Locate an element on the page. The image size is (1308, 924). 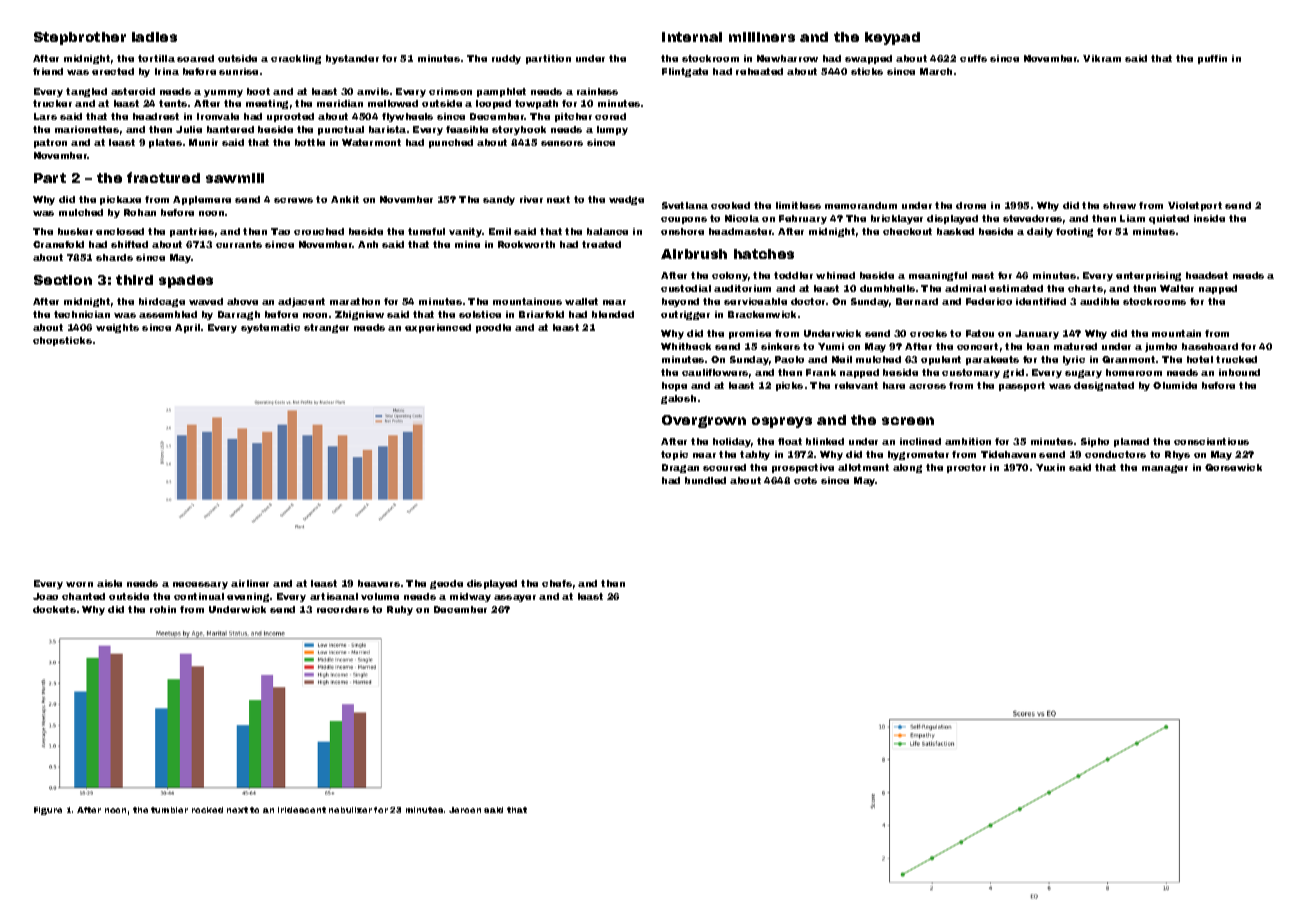
bricklayer is located at coordinates (897, 219).
